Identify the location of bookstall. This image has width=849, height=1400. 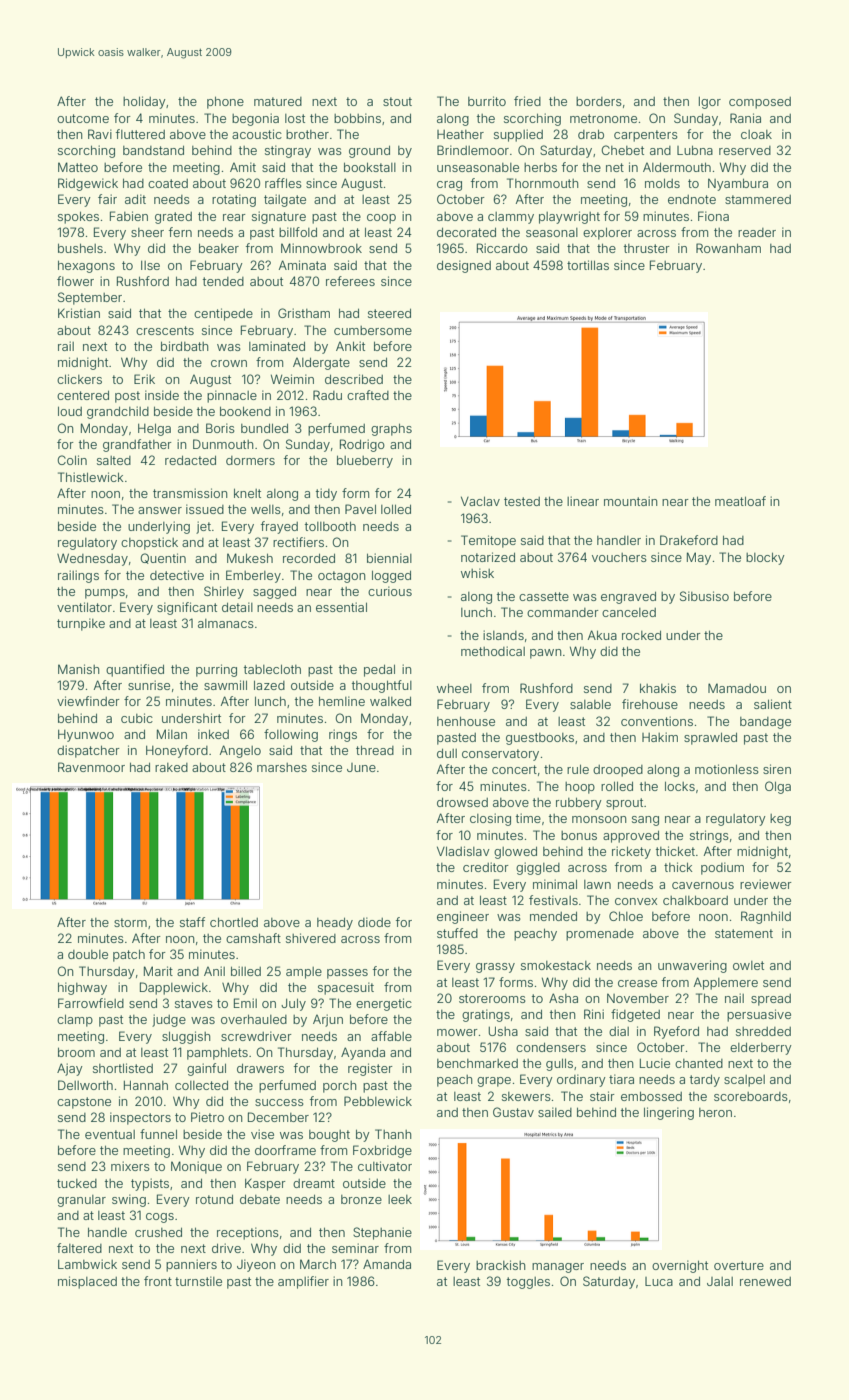
(370, 167).
